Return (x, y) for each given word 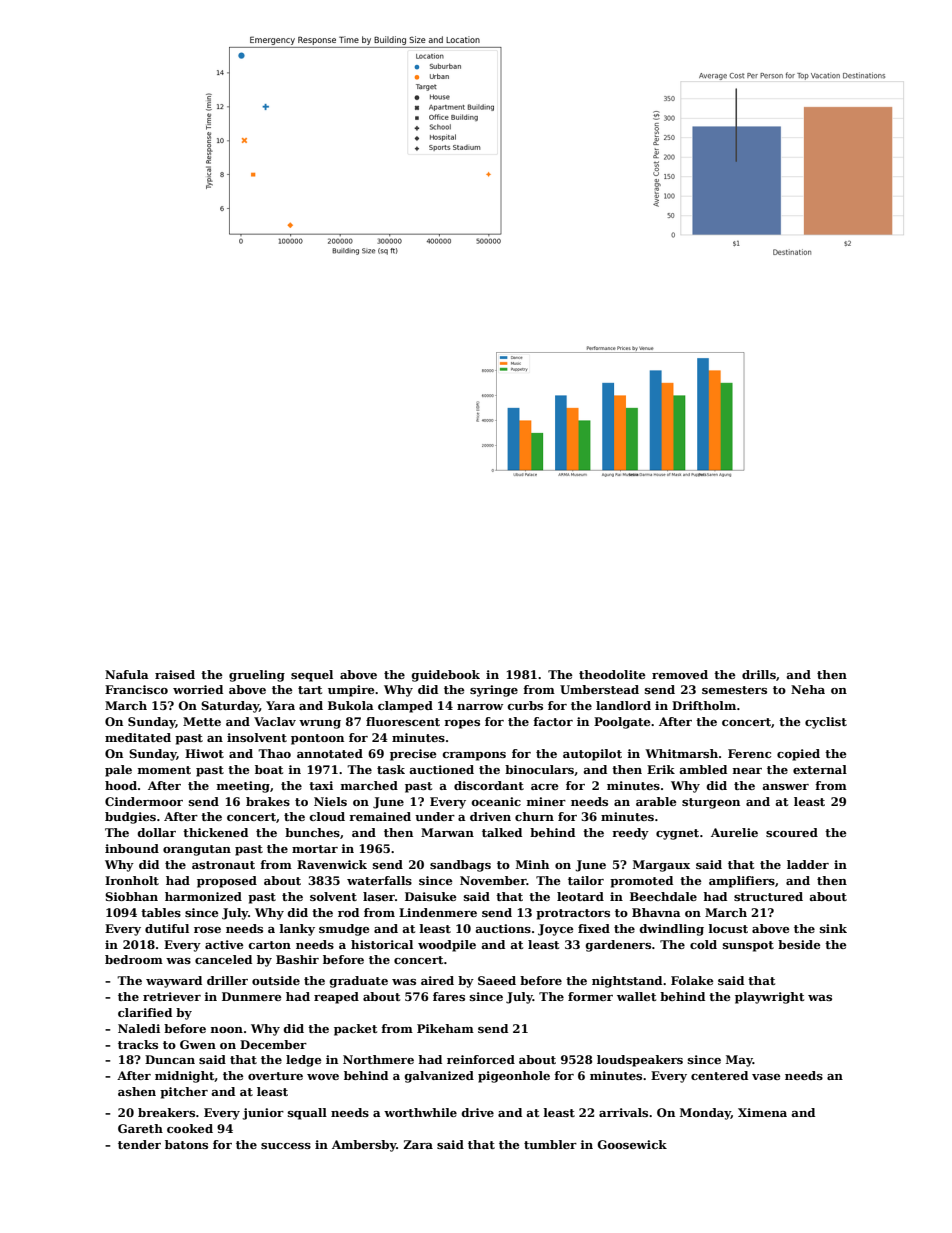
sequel (312, 676)
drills (759, 674)
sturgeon (711, 803)
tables (161, 912)
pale (118, 771)
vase (766, 1077)
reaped (336, 998)
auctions (503, 928)
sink (833, 928)
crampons (474, 756)
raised (175, 674)
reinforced (481, 1059)
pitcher (184, 1093)
